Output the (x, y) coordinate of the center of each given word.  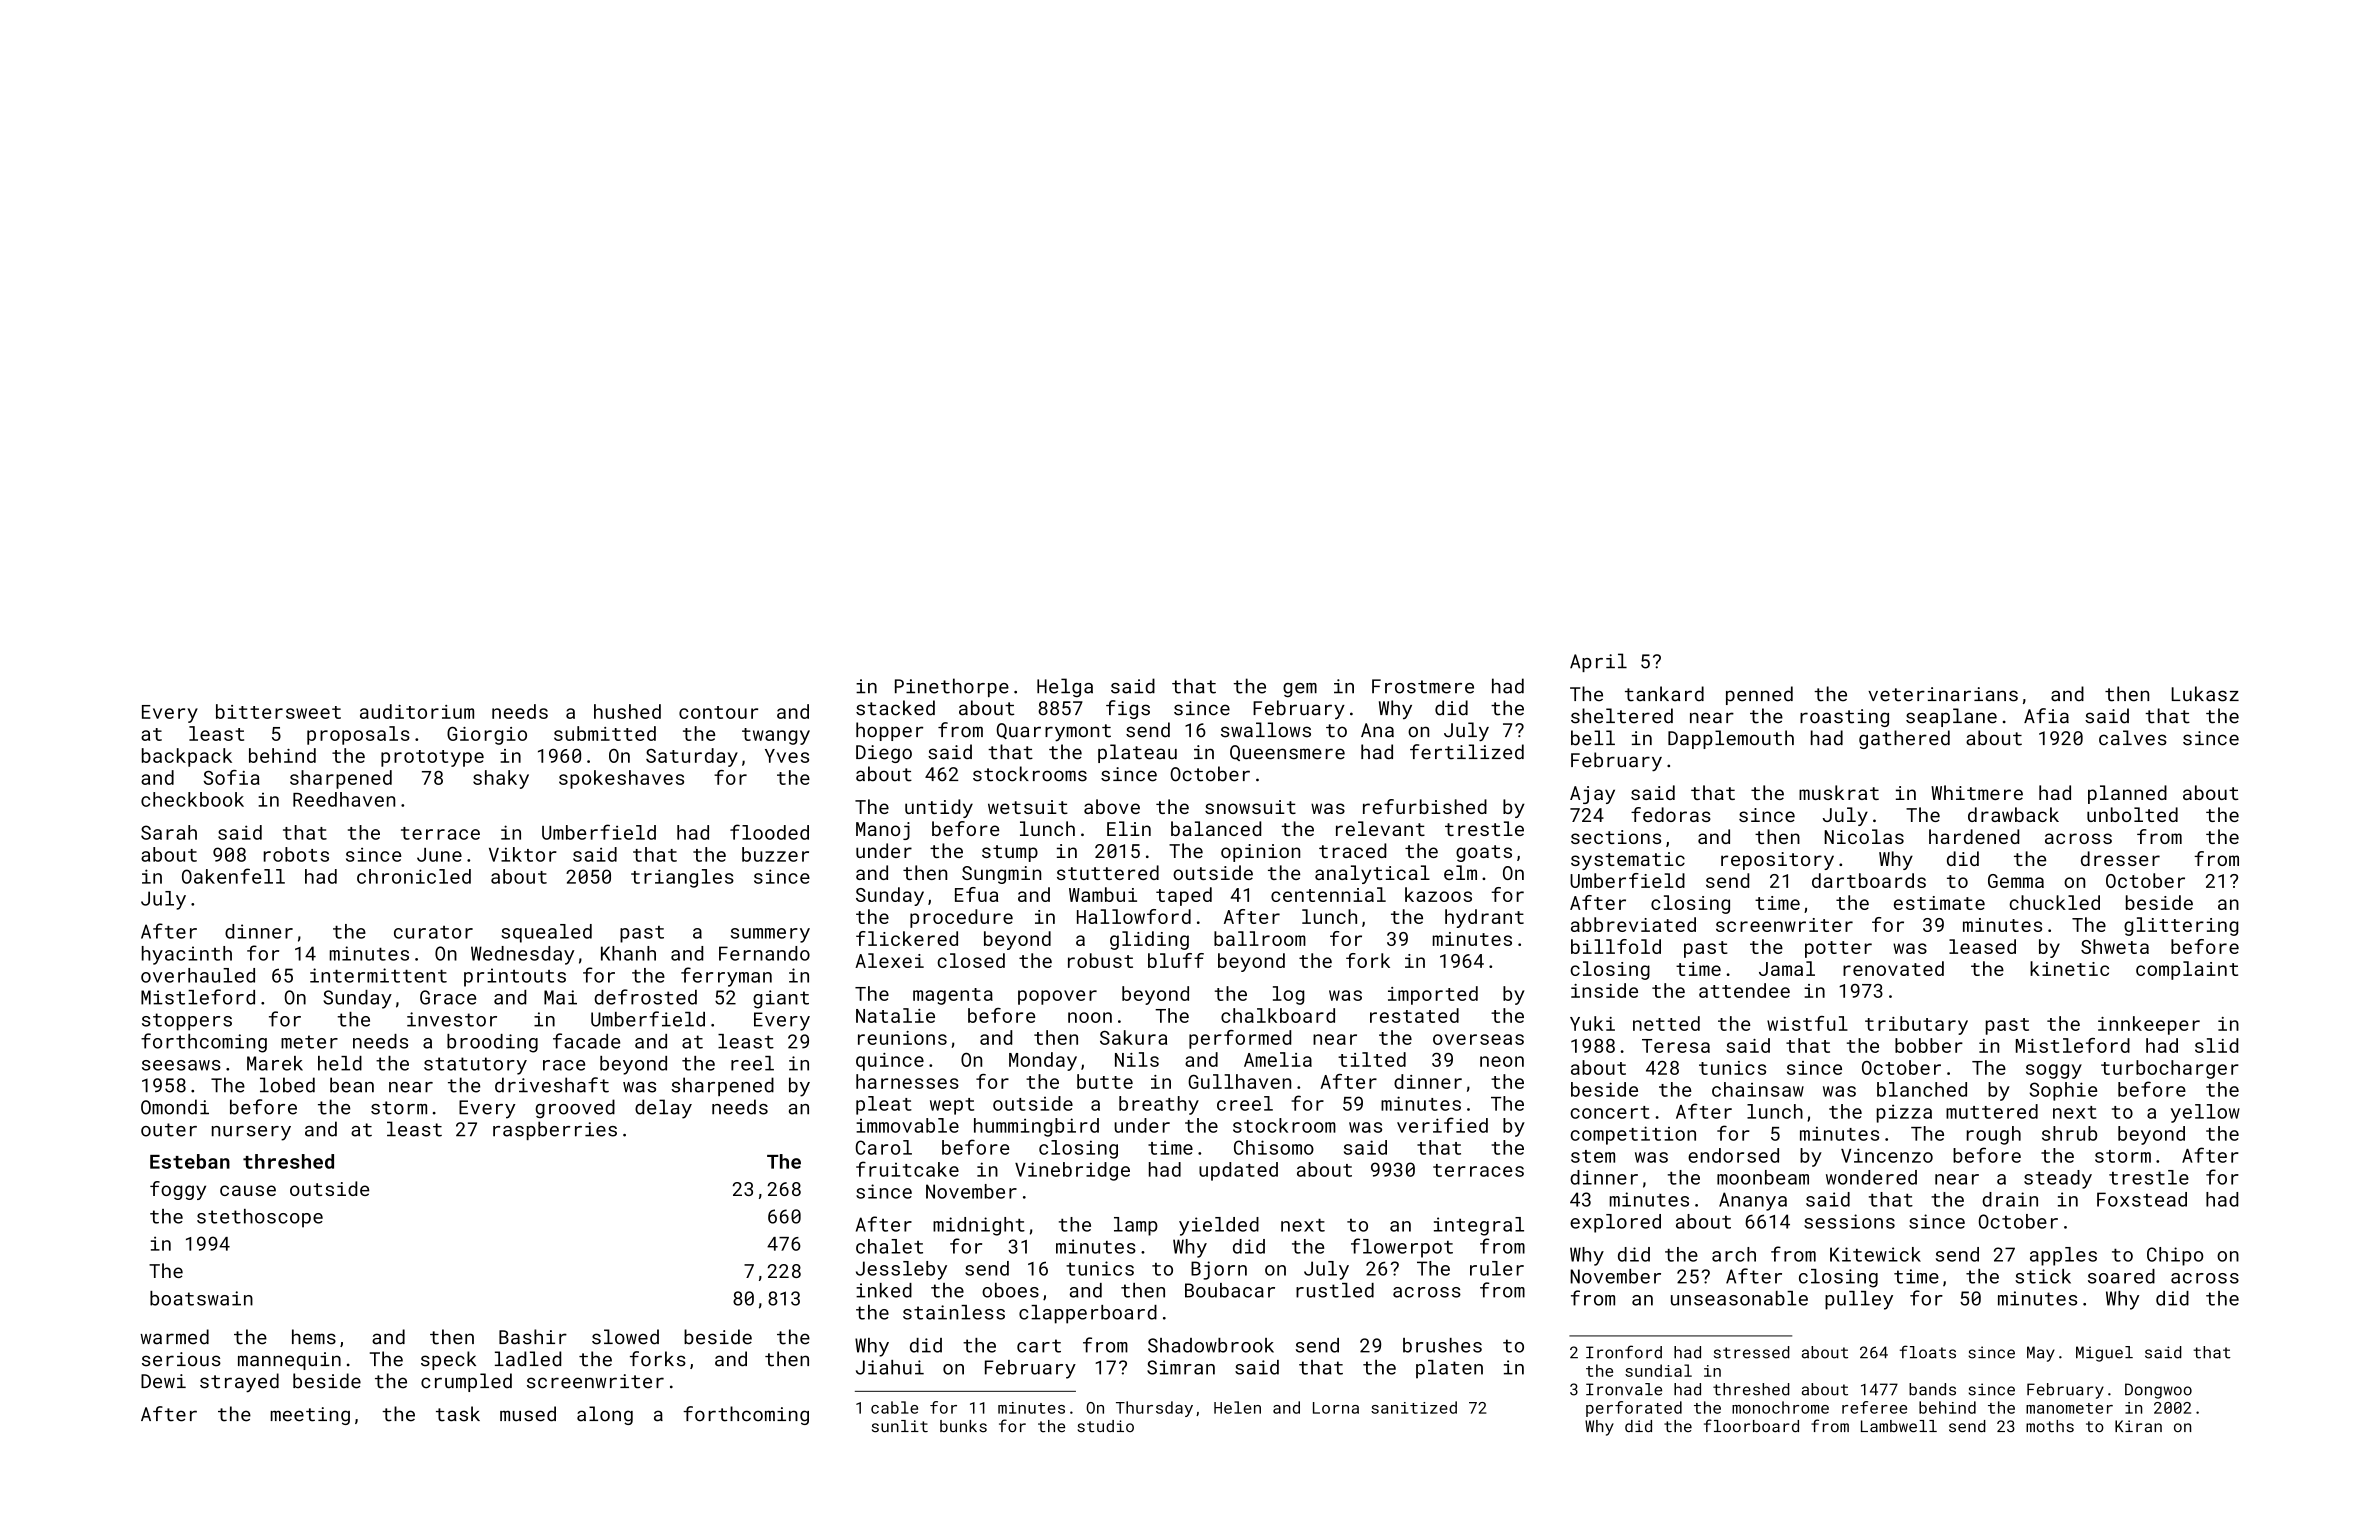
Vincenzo (1887, 1155)
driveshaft (552, 1085)
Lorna (1336, 1408)
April (1598, 662)
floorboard (1751, 1426)
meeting (310, 1416)
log (1288, 995)
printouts (515, 977)
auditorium (417, 711)
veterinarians (1943, 694)
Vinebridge (1072, 1171)
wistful (1807, 1023)
